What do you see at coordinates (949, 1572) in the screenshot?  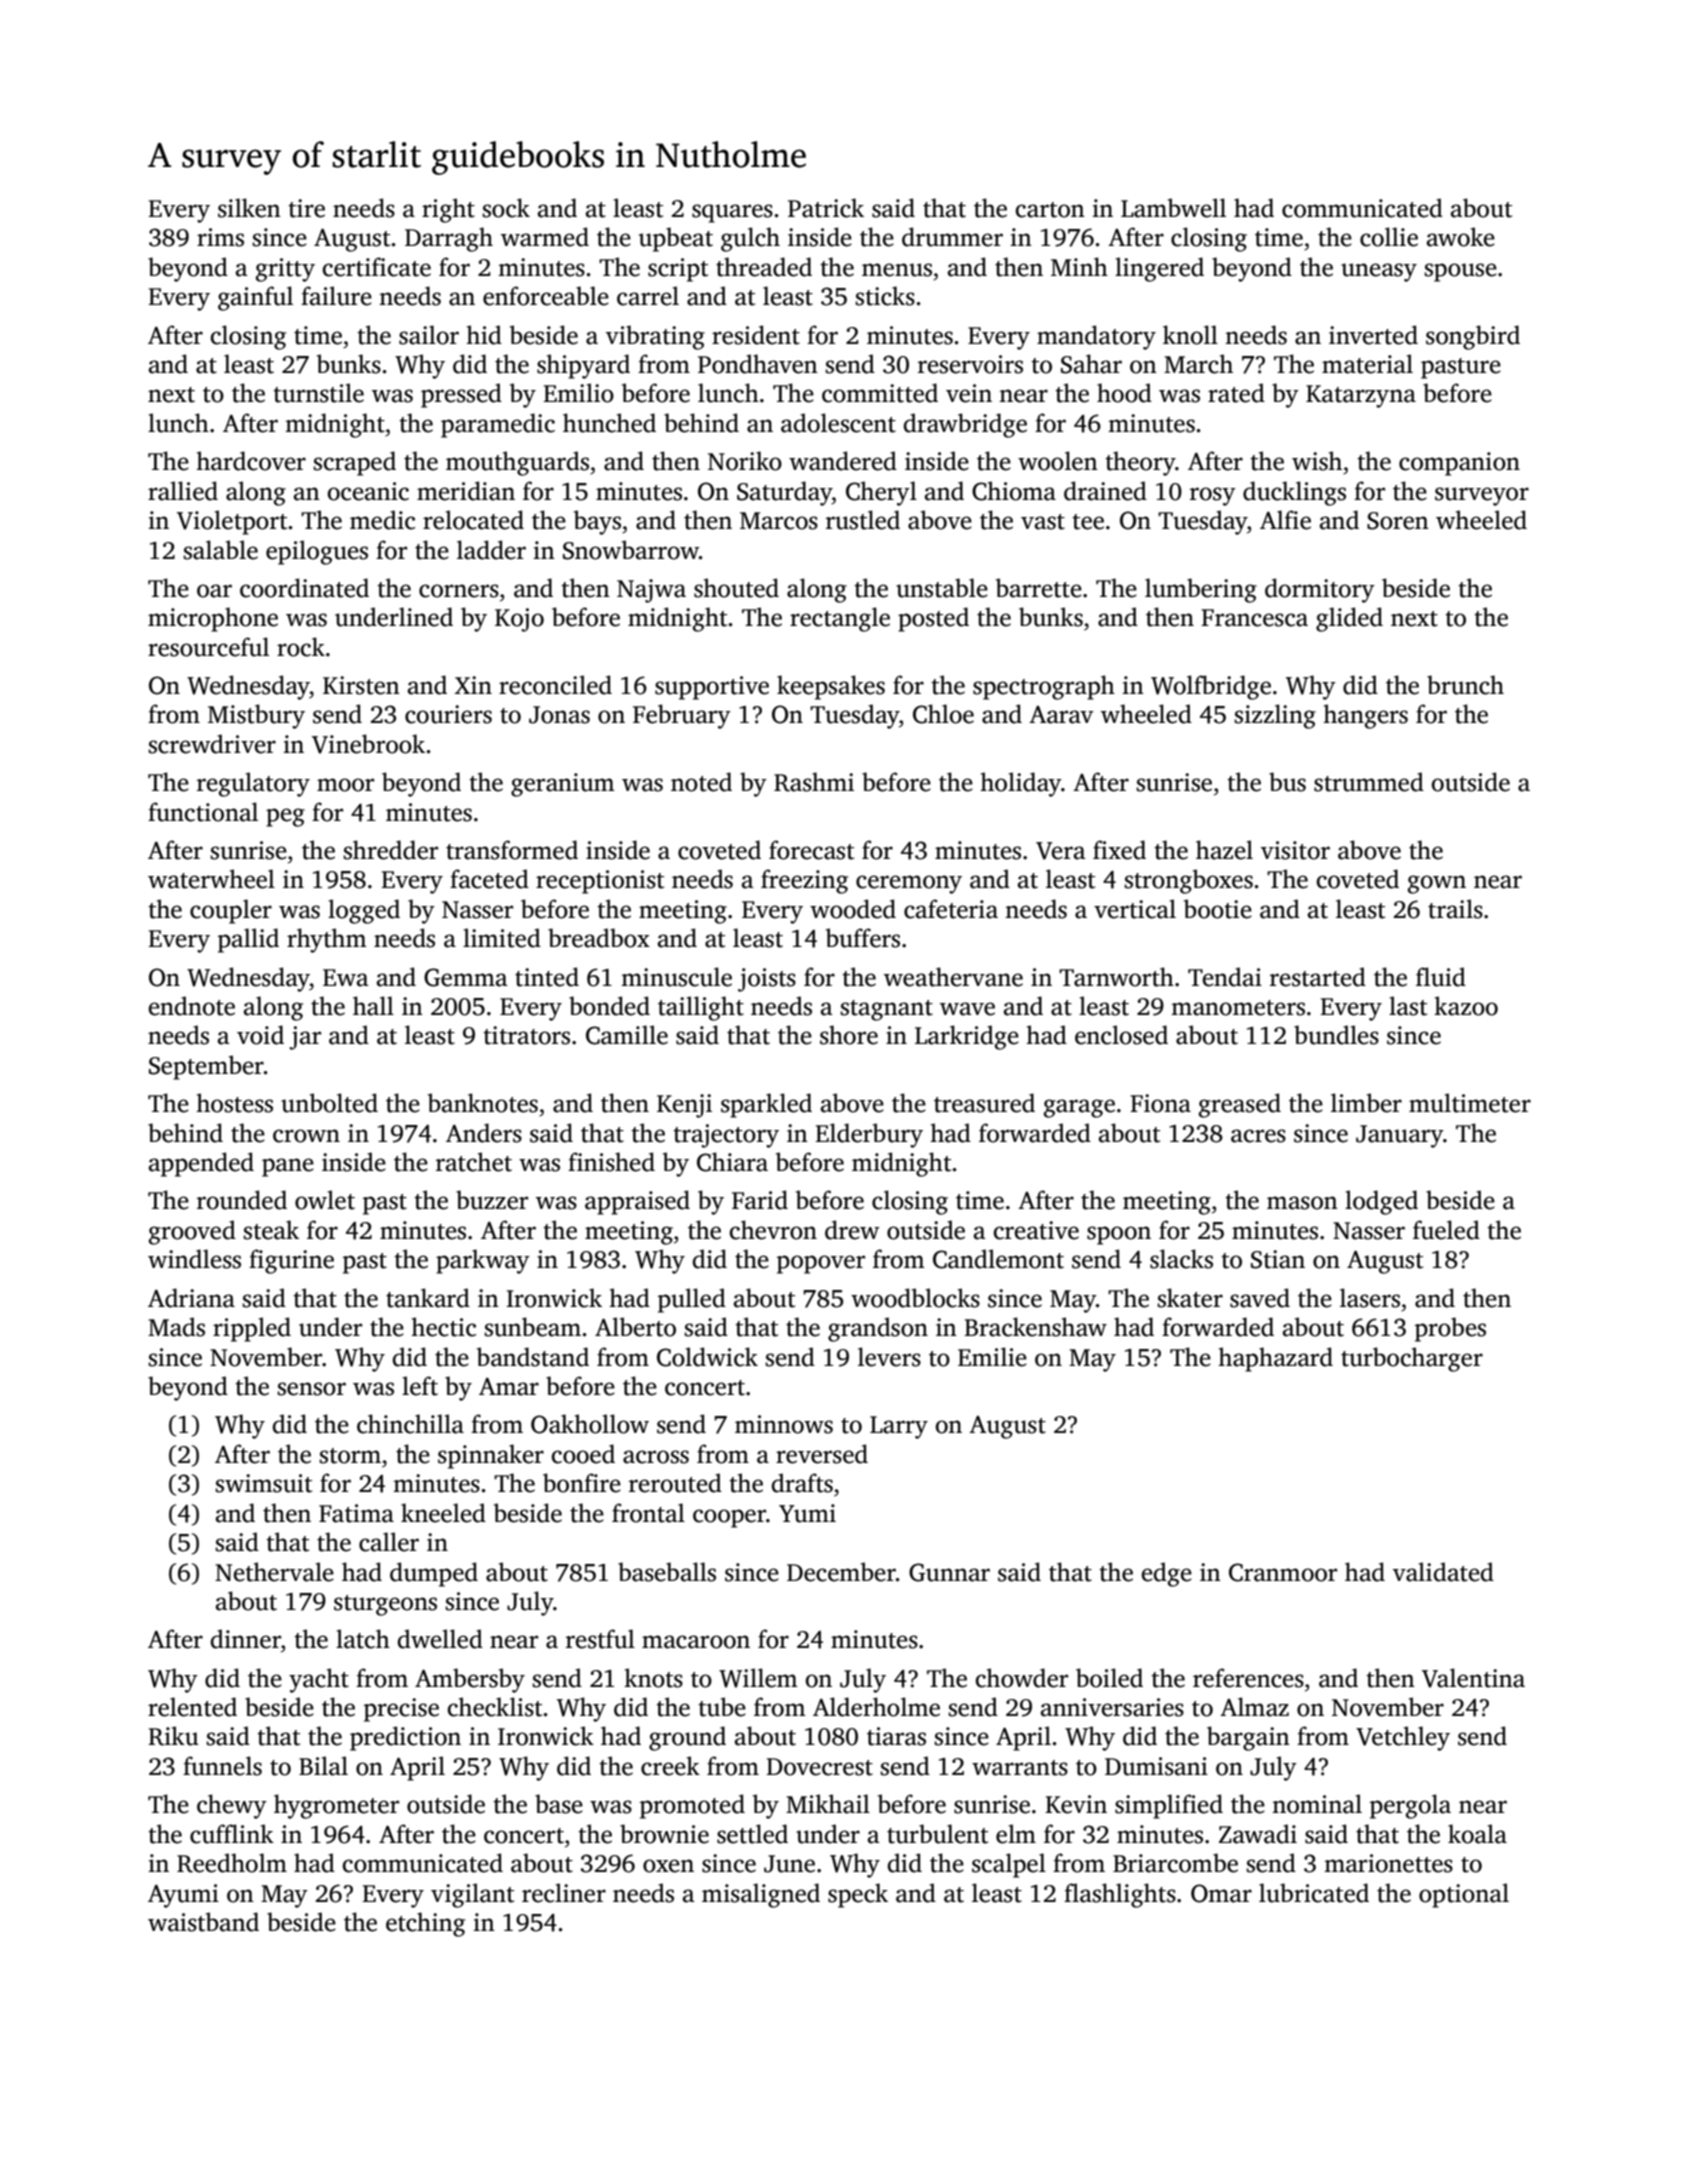 I see `Gunnar` at bounding box center [949, 1572].
